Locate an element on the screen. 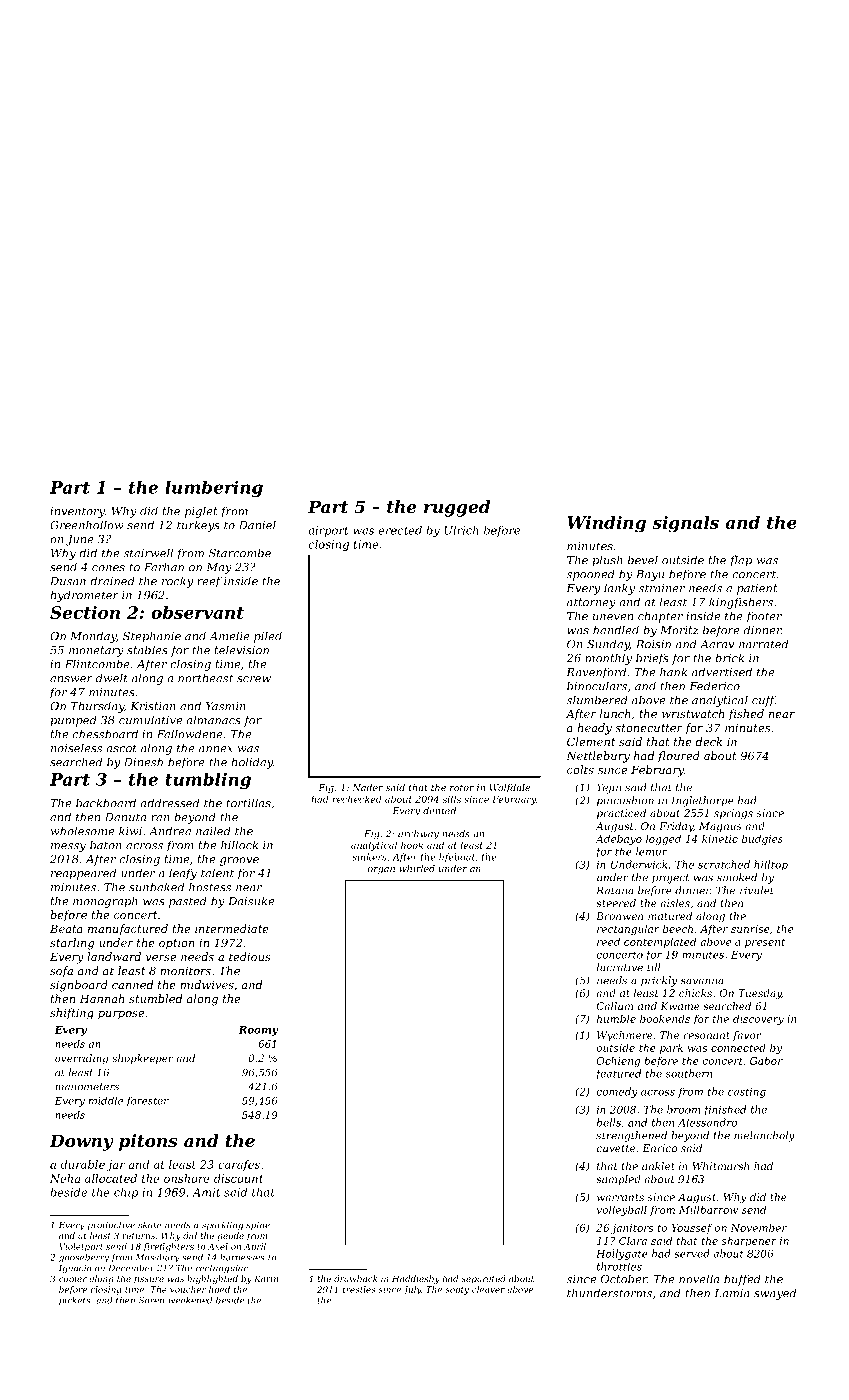  noiseless is located at coordinates (76, 748).
